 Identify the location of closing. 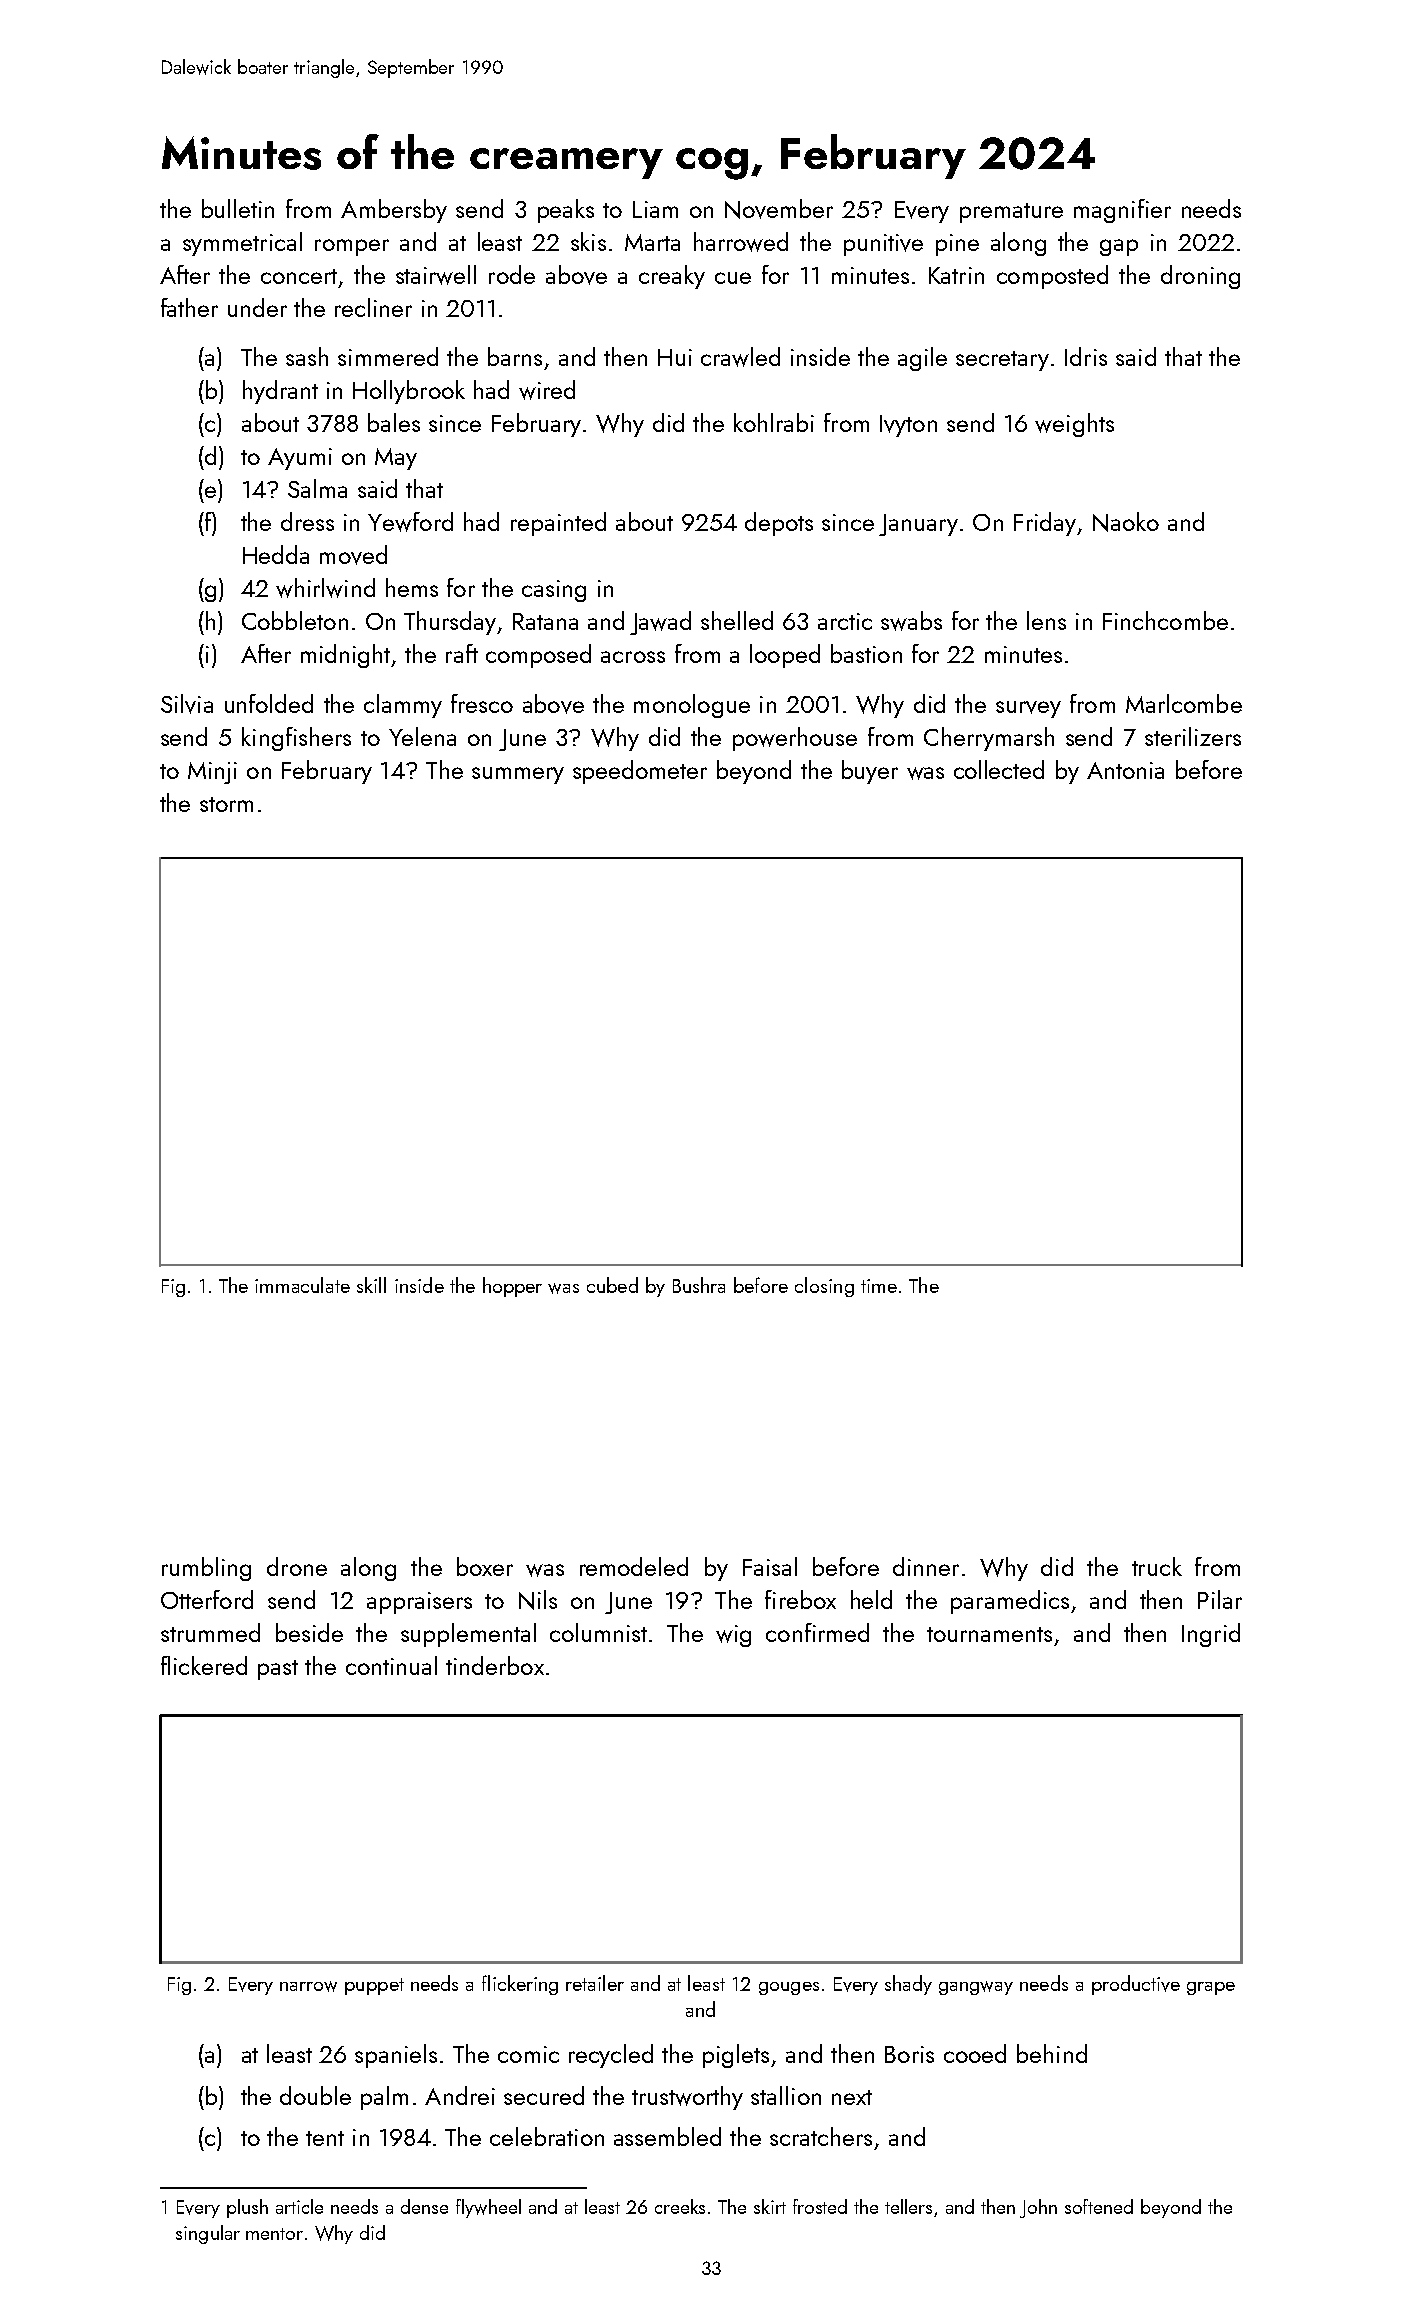
(824, 1287).
